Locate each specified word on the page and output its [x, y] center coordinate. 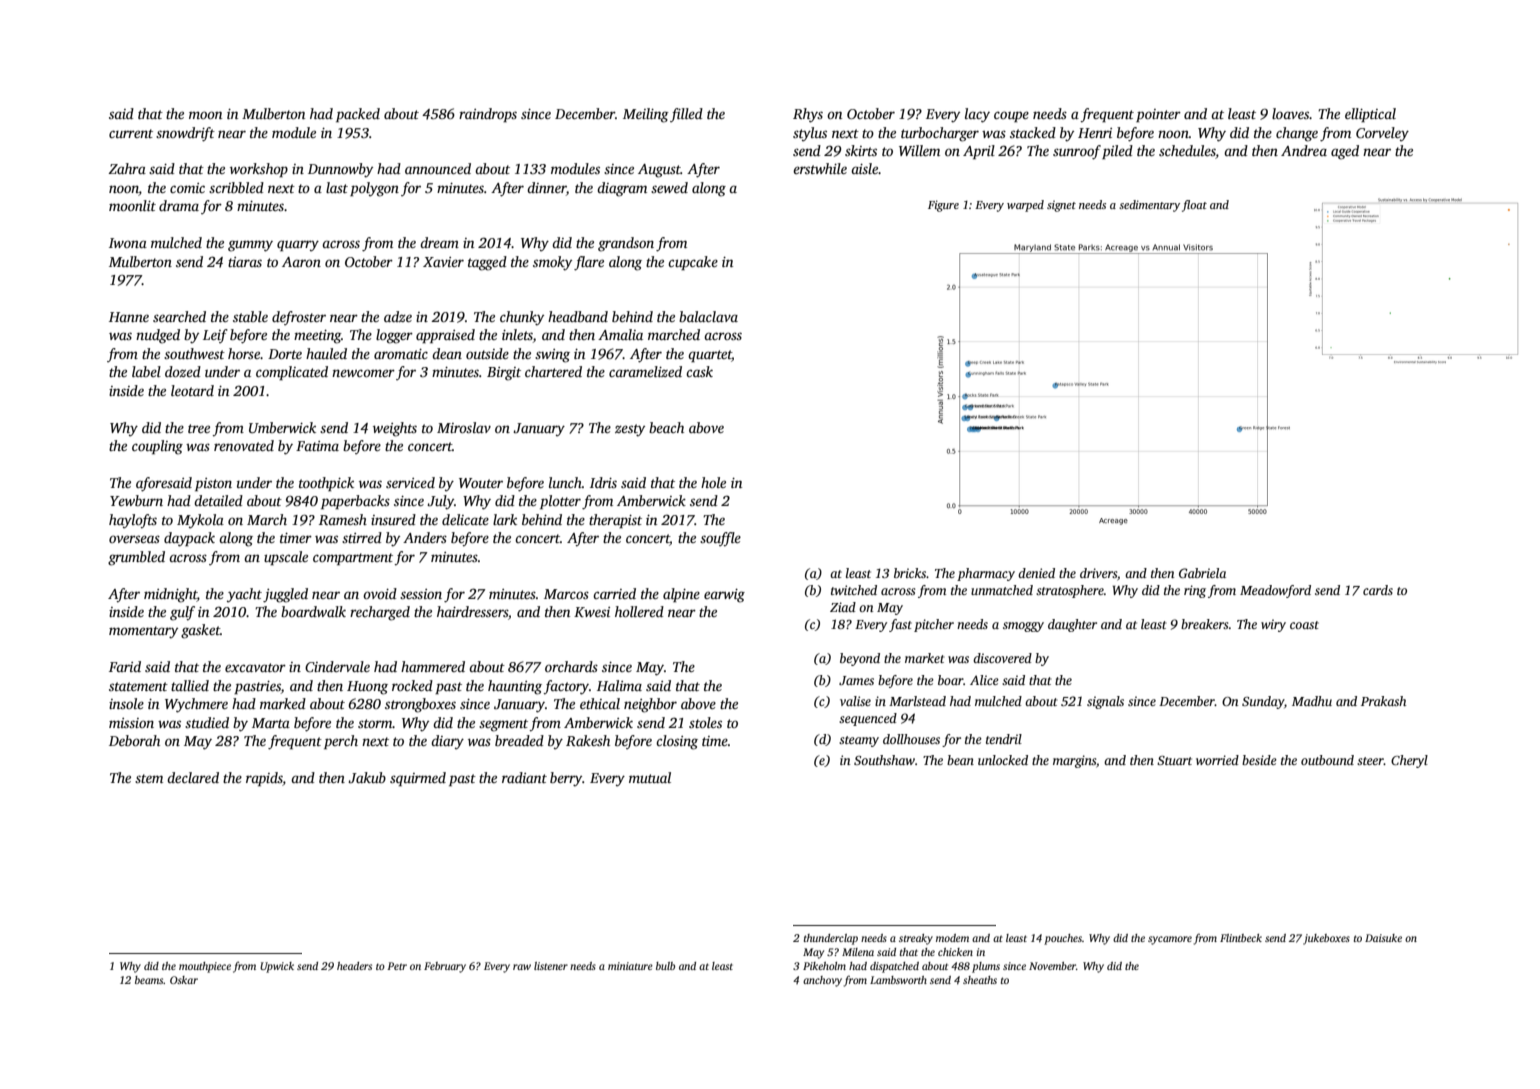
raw [522, 967]
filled [686, 115]
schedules [1187, 152]
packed [358, 115]
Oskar [184, 980]
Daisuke [1383, 938]
